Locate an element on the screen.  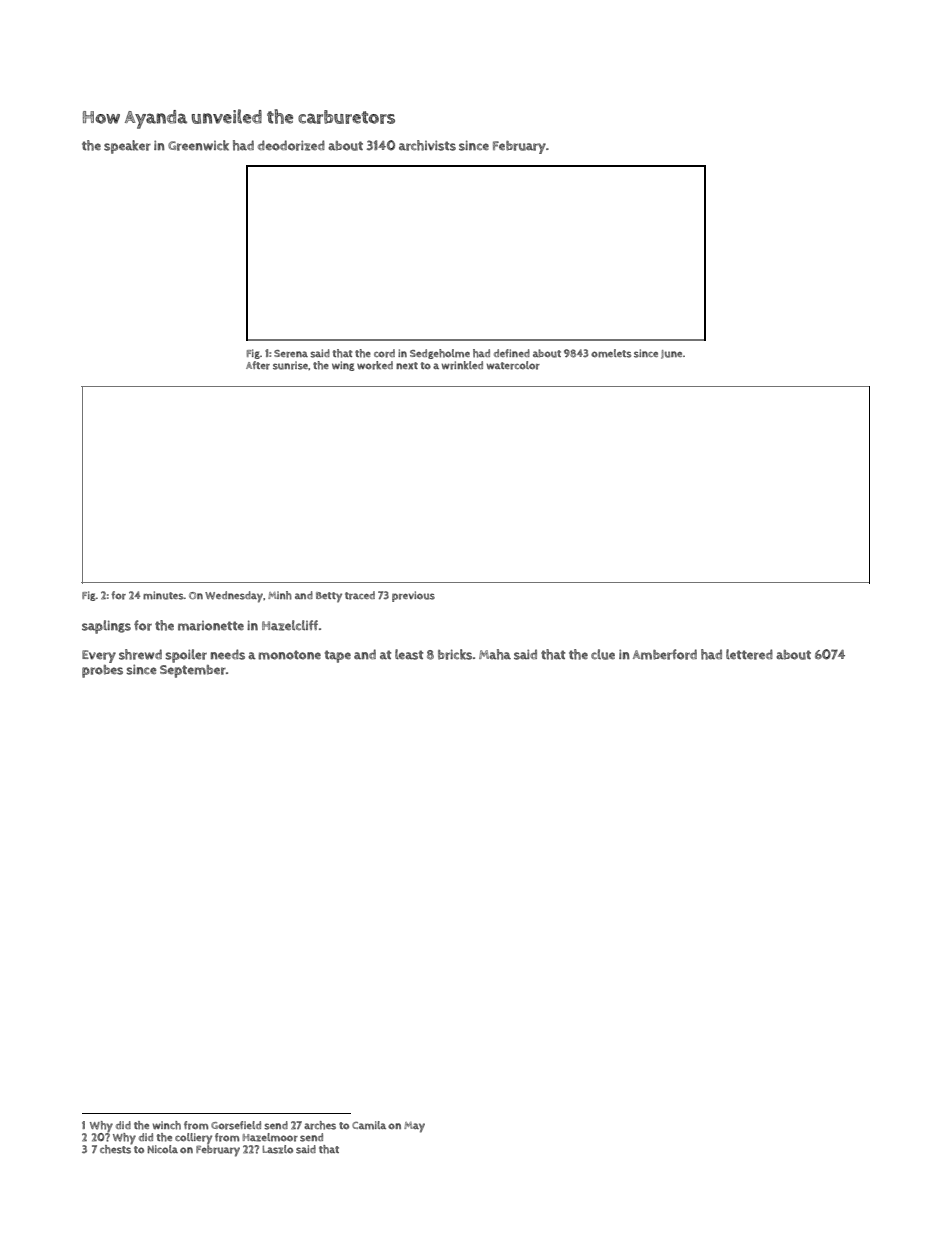
Camila is located at coordinates (369, 1125).
